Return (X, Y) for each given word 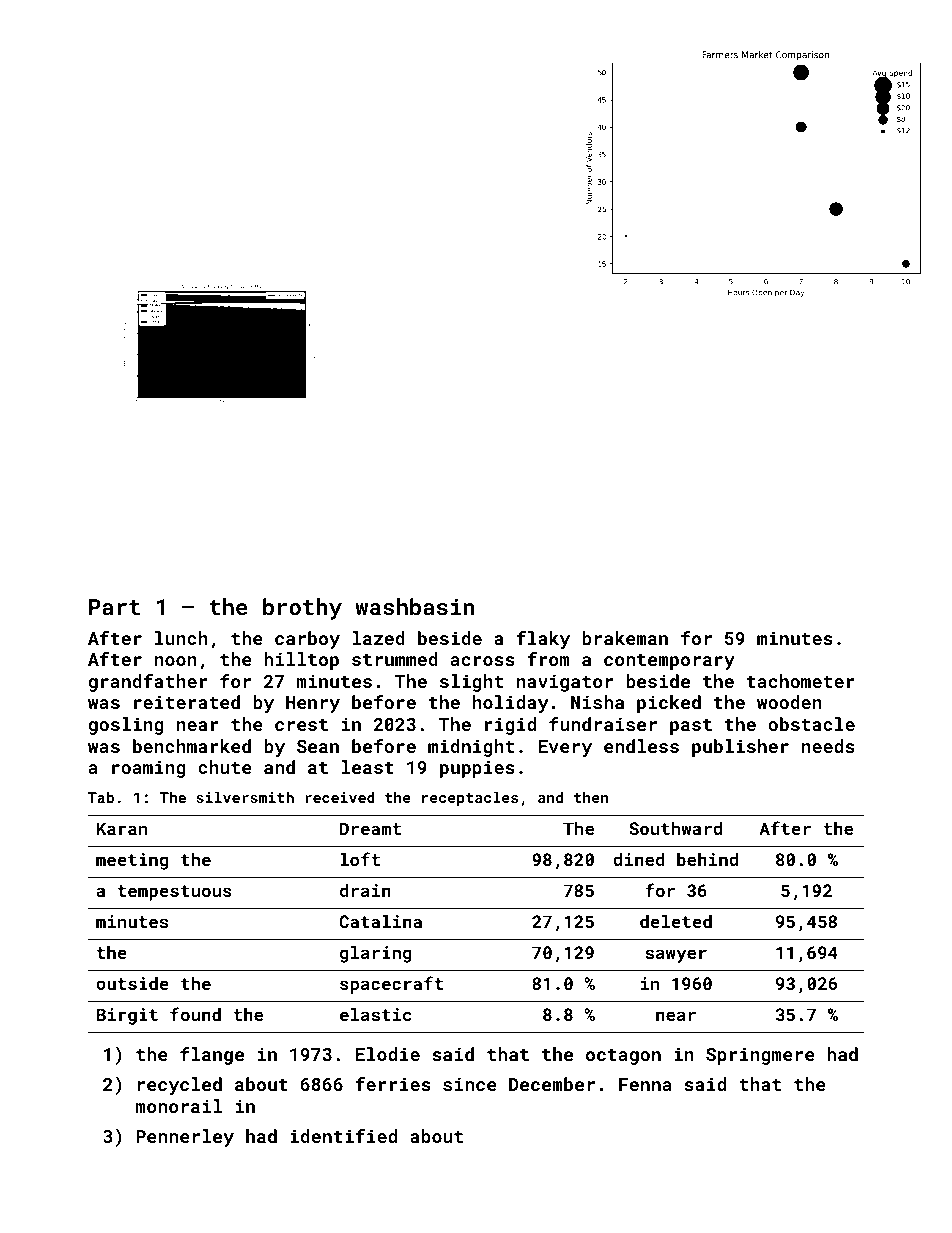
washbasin (415, 606)
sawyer (676, 956)
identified (343, 1136)
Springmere (760, 1056)
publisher (740, 748)
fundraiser (603, 724)
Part (114, 607)
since (470, 1084)
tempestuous (175, 893)
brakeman (625, 638)
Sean (318, 746)
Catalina (380, 921)
